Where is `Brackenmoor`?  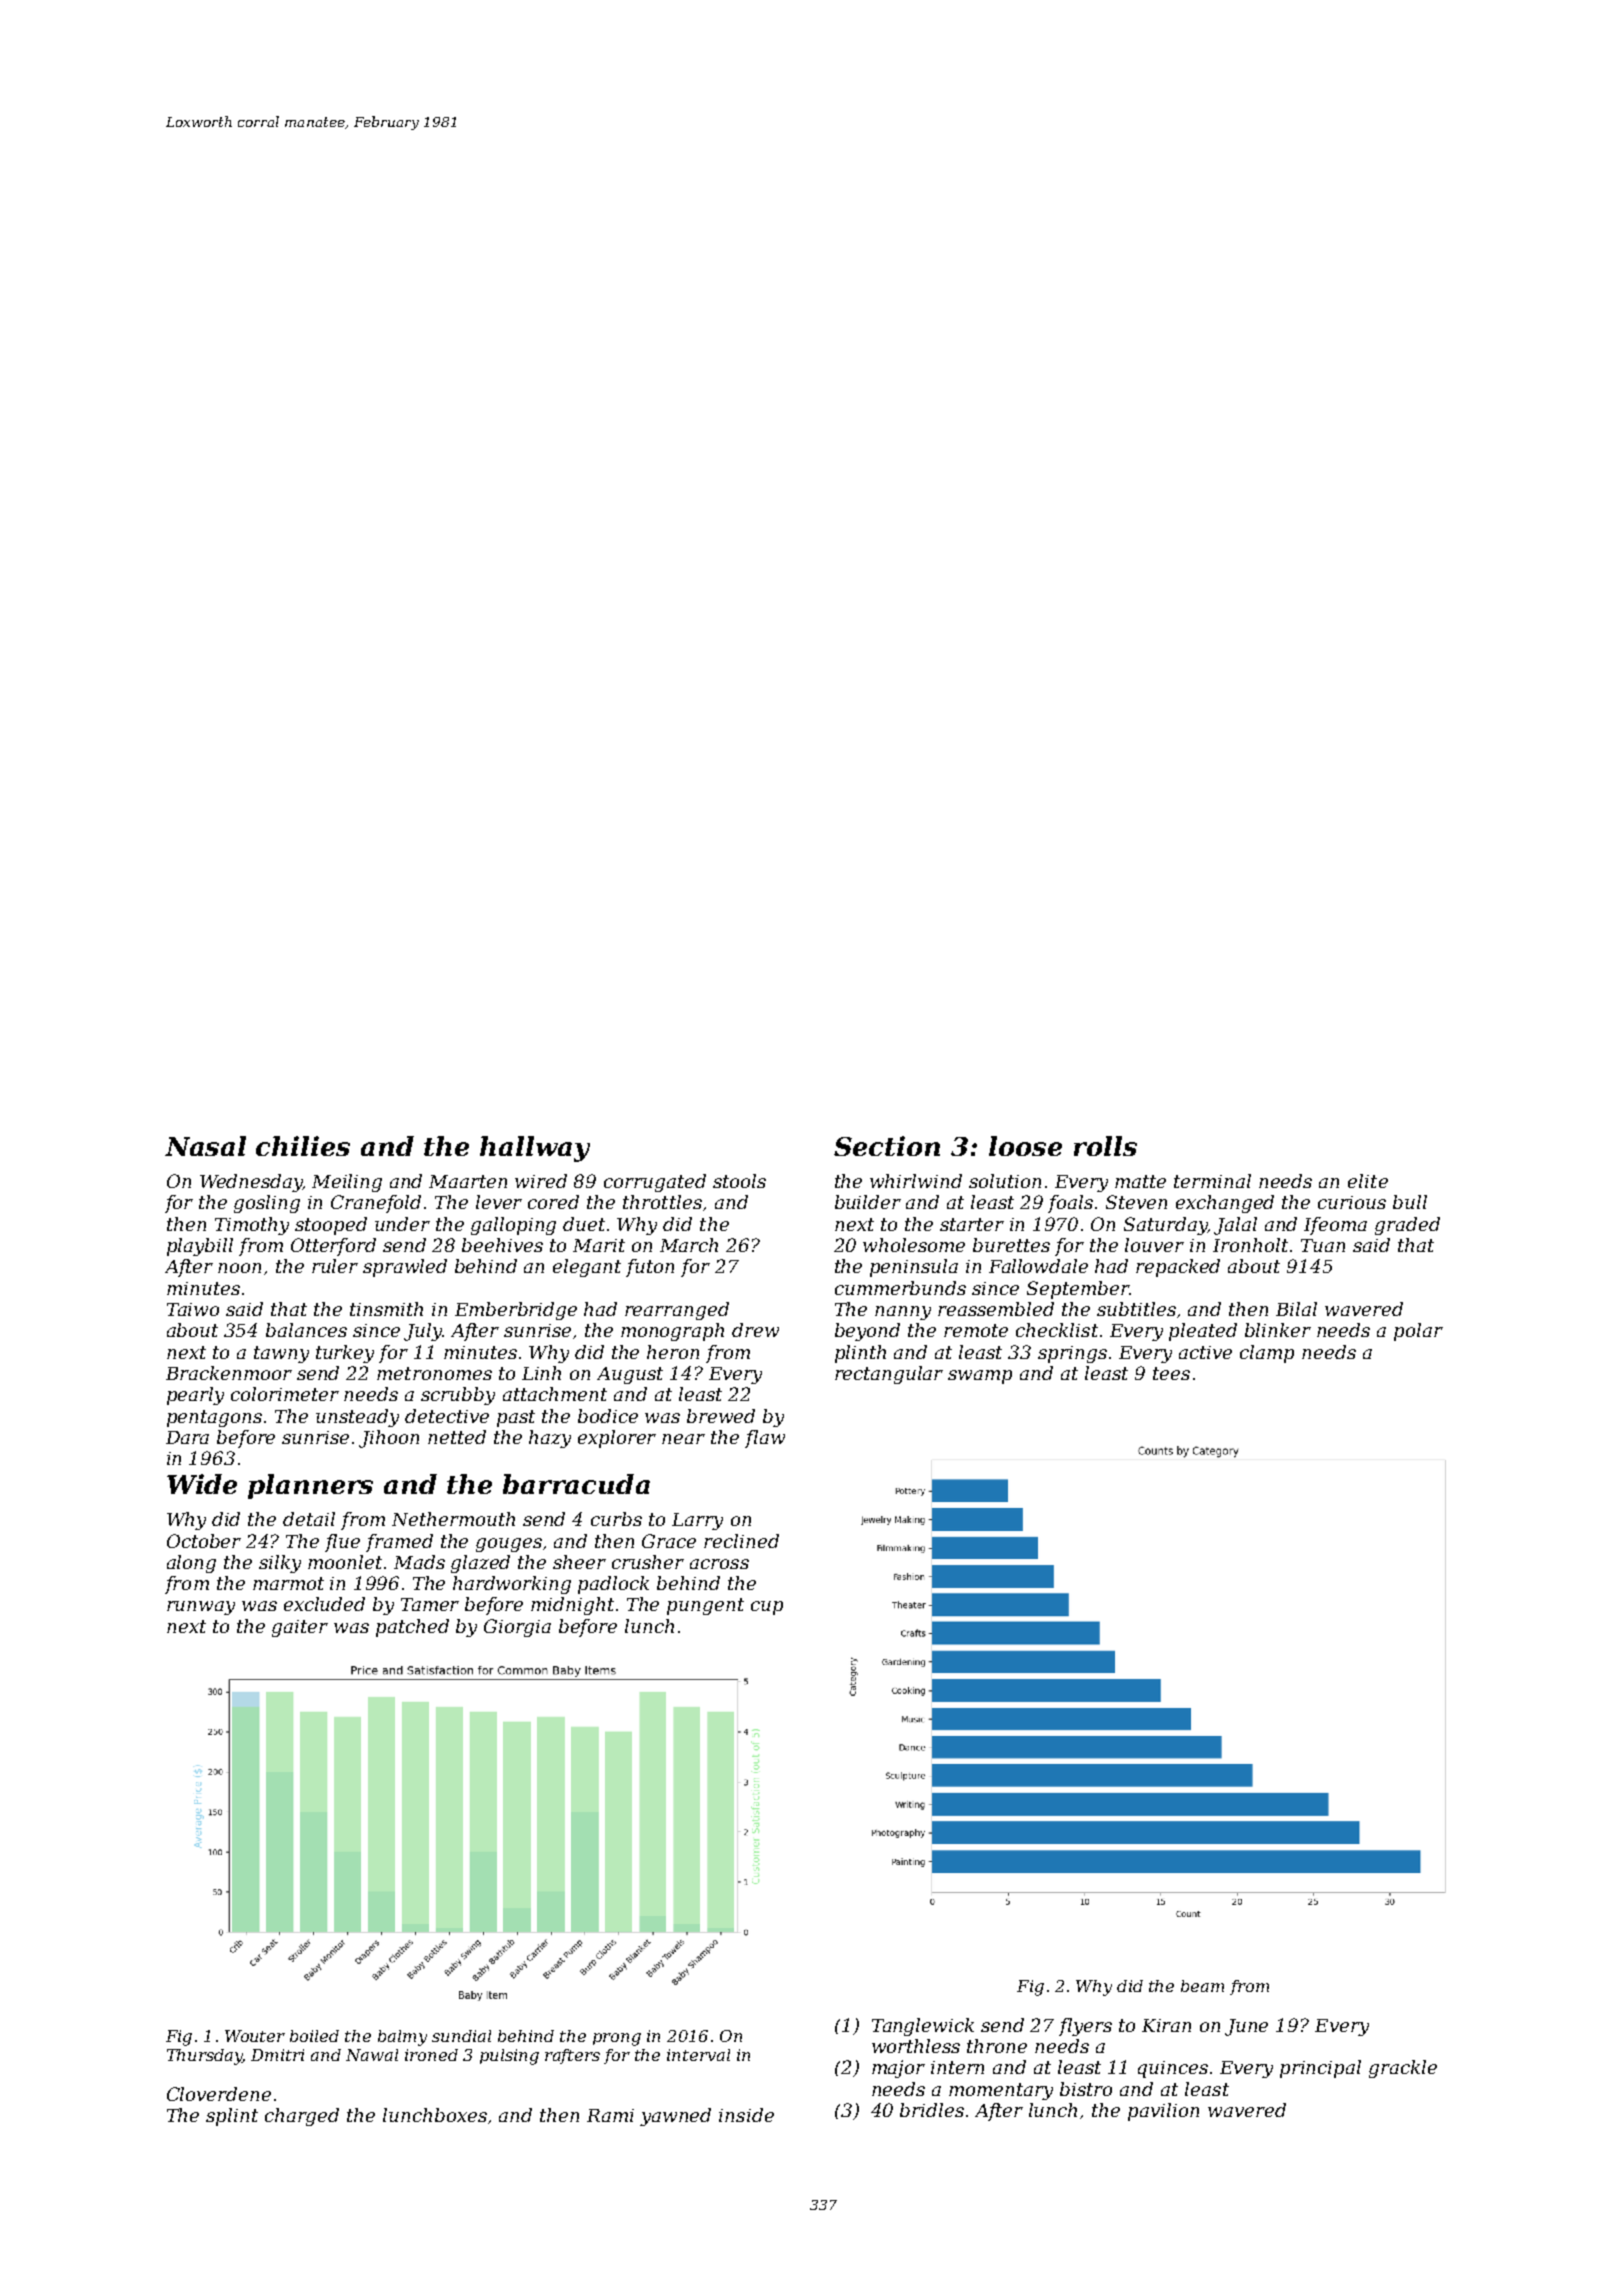
Brackenmoor is located at coordinates (229, 1373).
